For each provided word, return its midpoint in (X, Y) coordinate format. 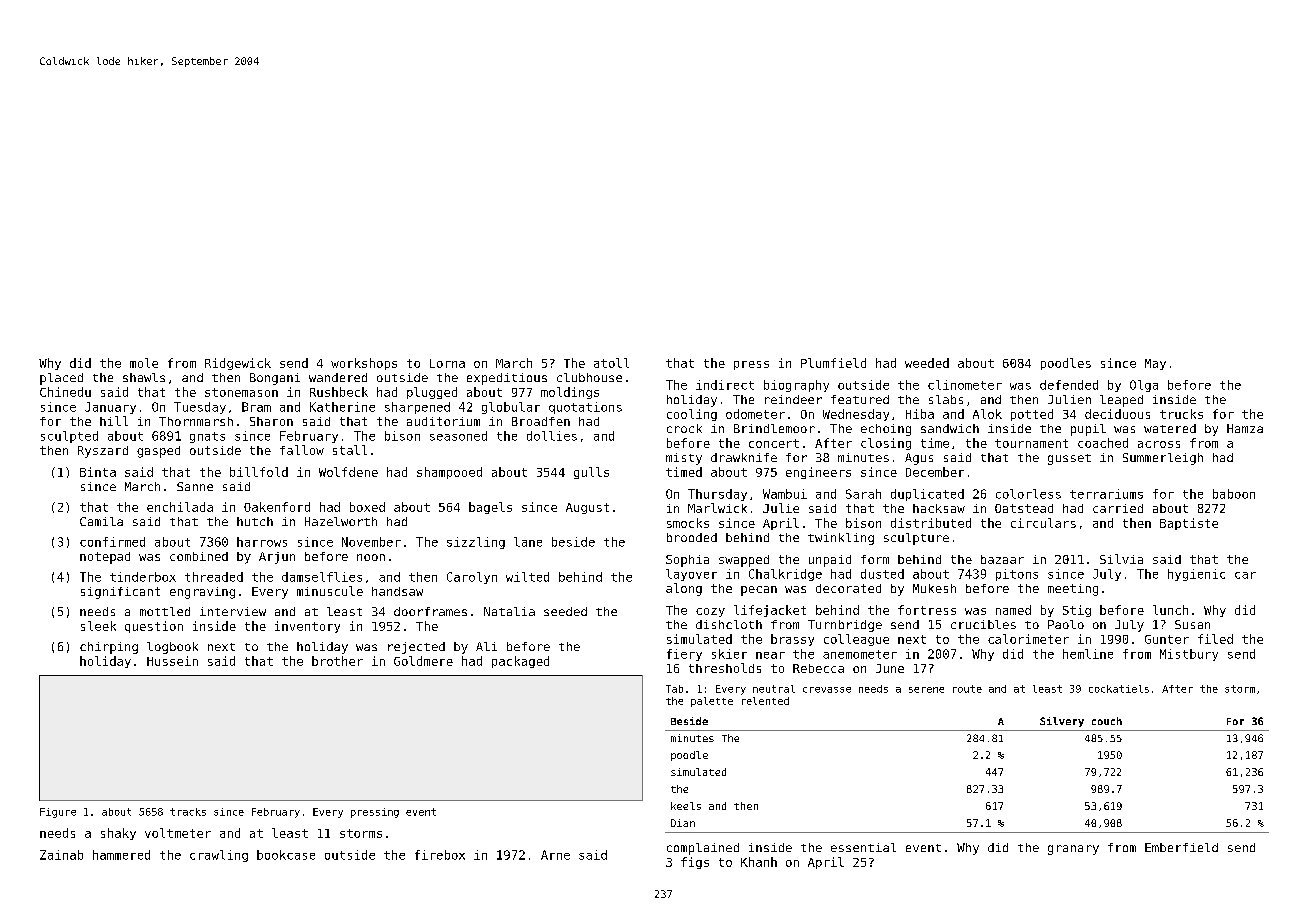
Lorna (447, 363)
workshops (364, 364)
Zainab (61, 855)
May (1155, 364)
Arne (555, 855)
